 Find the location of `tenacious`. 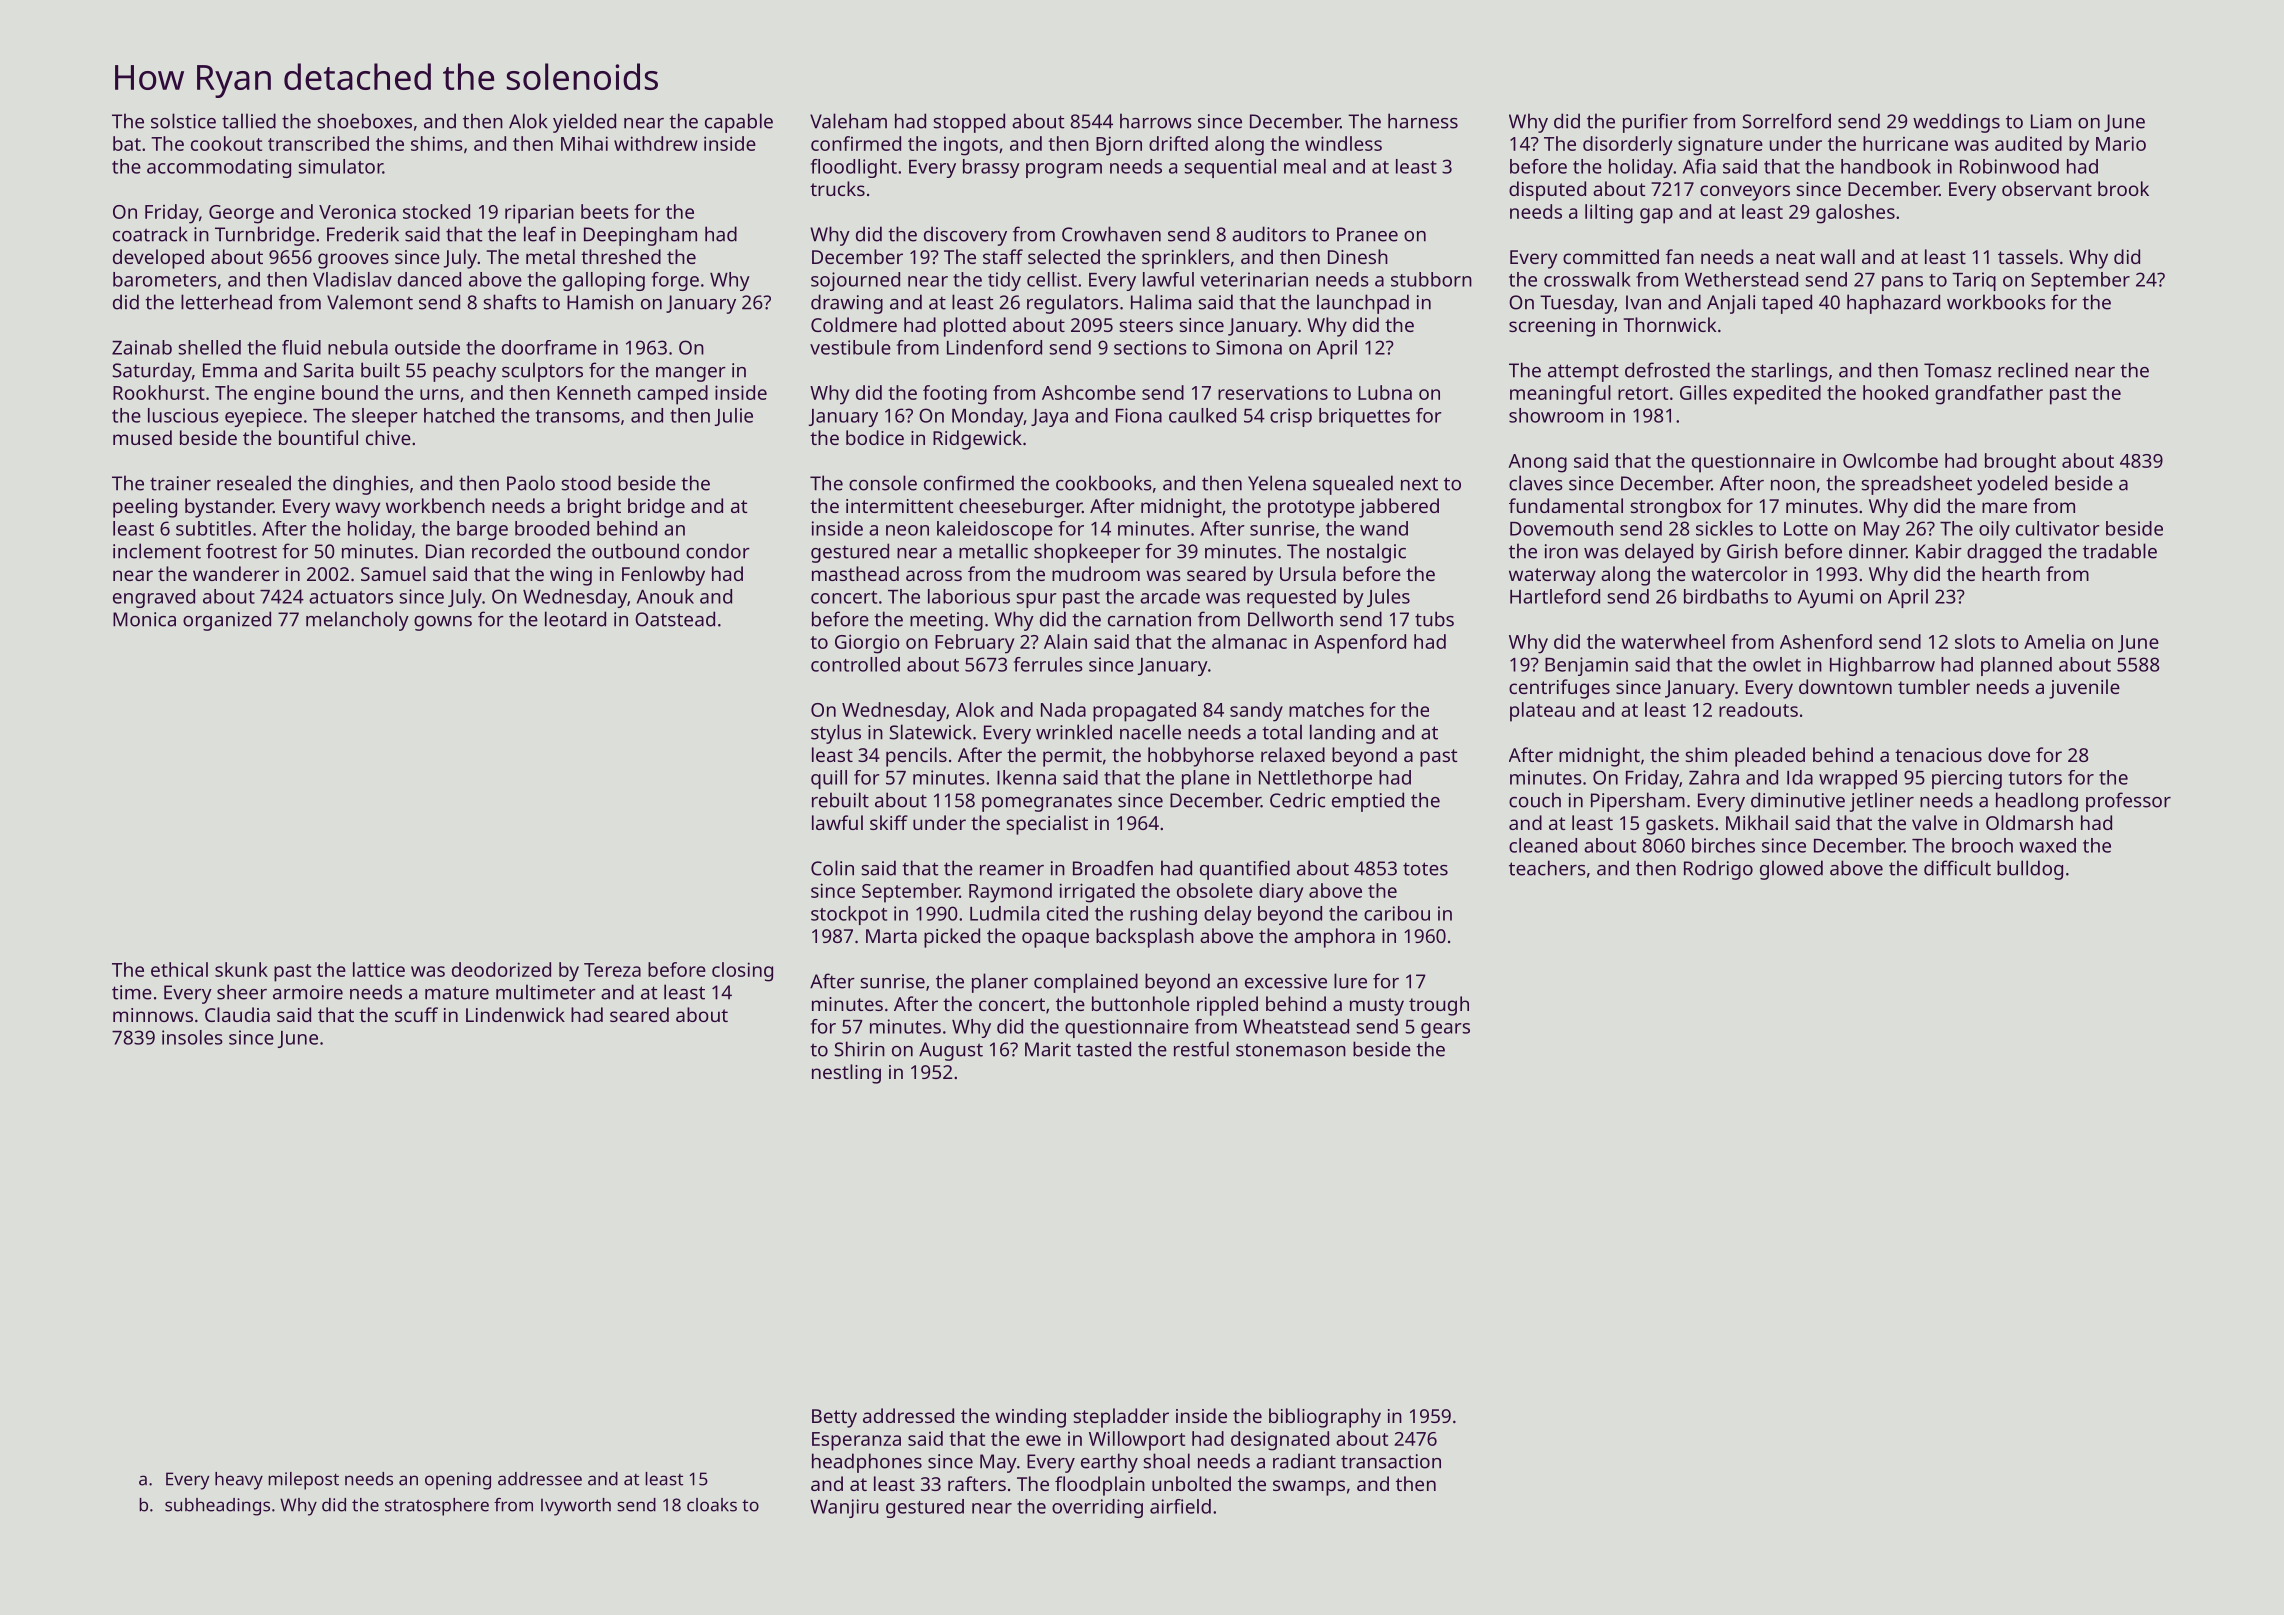

tenacious is located at coordinates (1938, 755).
